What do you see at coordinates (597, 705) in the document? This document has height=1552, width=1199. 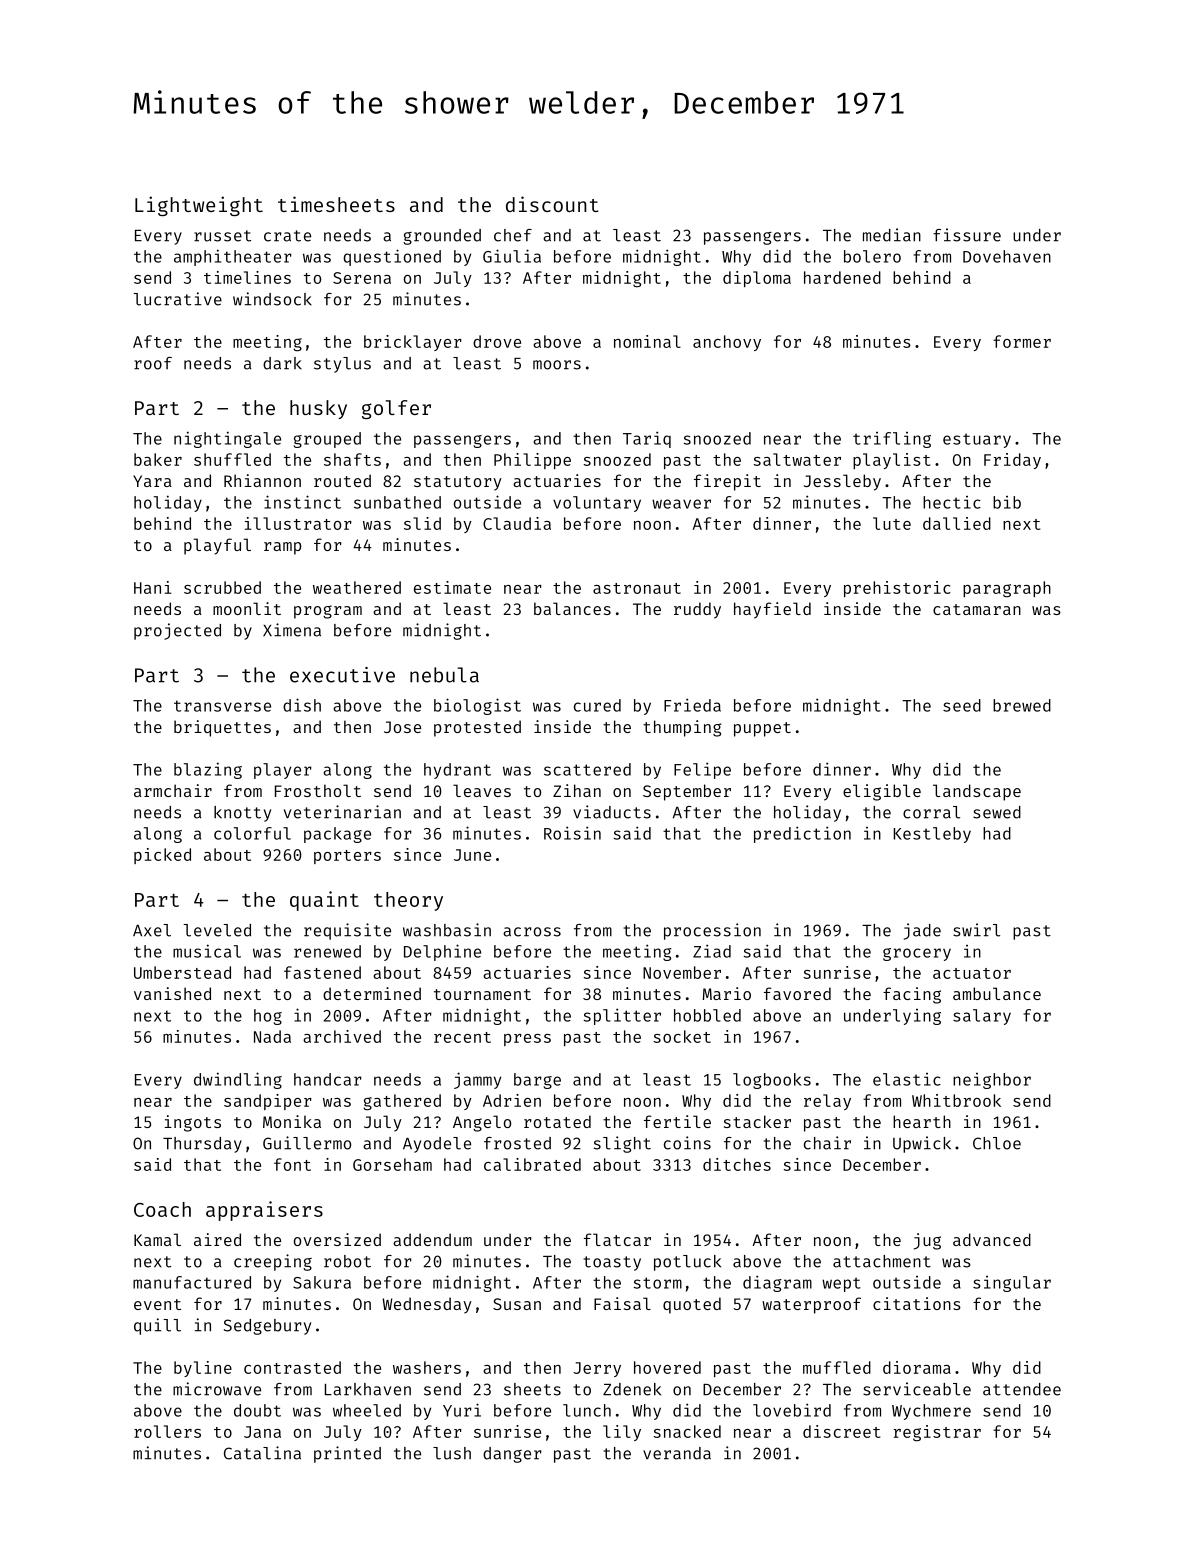 I see `cured` at bounding box center [597, 705].
